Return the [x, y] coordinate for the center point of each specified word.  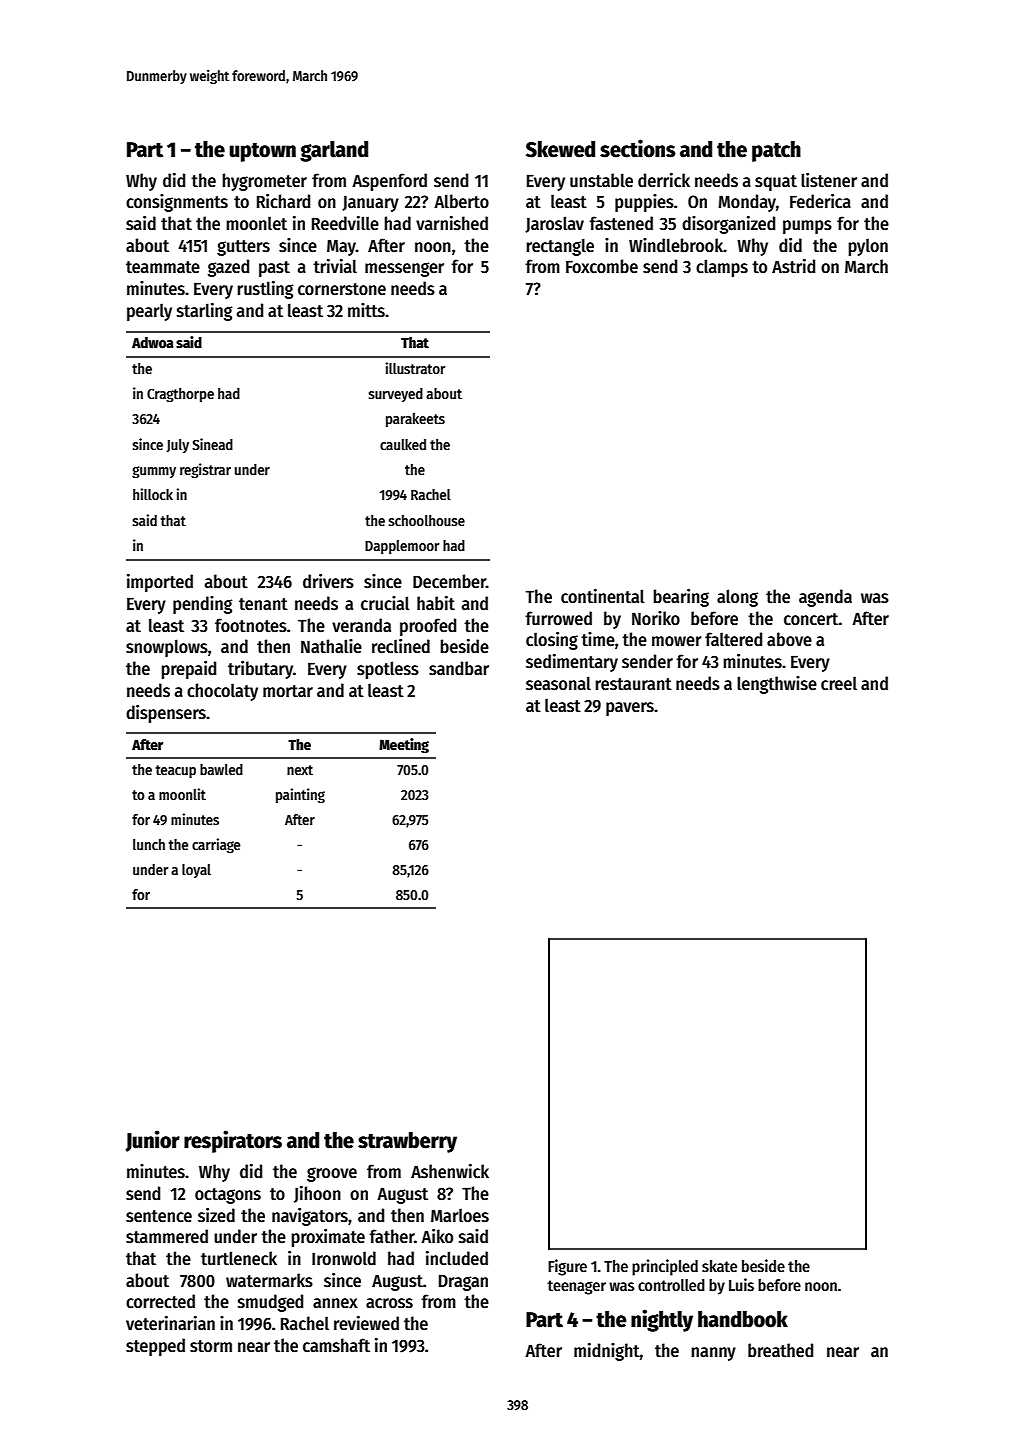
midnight [607, 1352]
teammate [163, 267]
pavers [630, 709]
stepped [155, 1347]
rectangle [560, 247]
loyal [196, 871]
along [737, 598]
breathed [780, 1350]
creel [839, 683]
